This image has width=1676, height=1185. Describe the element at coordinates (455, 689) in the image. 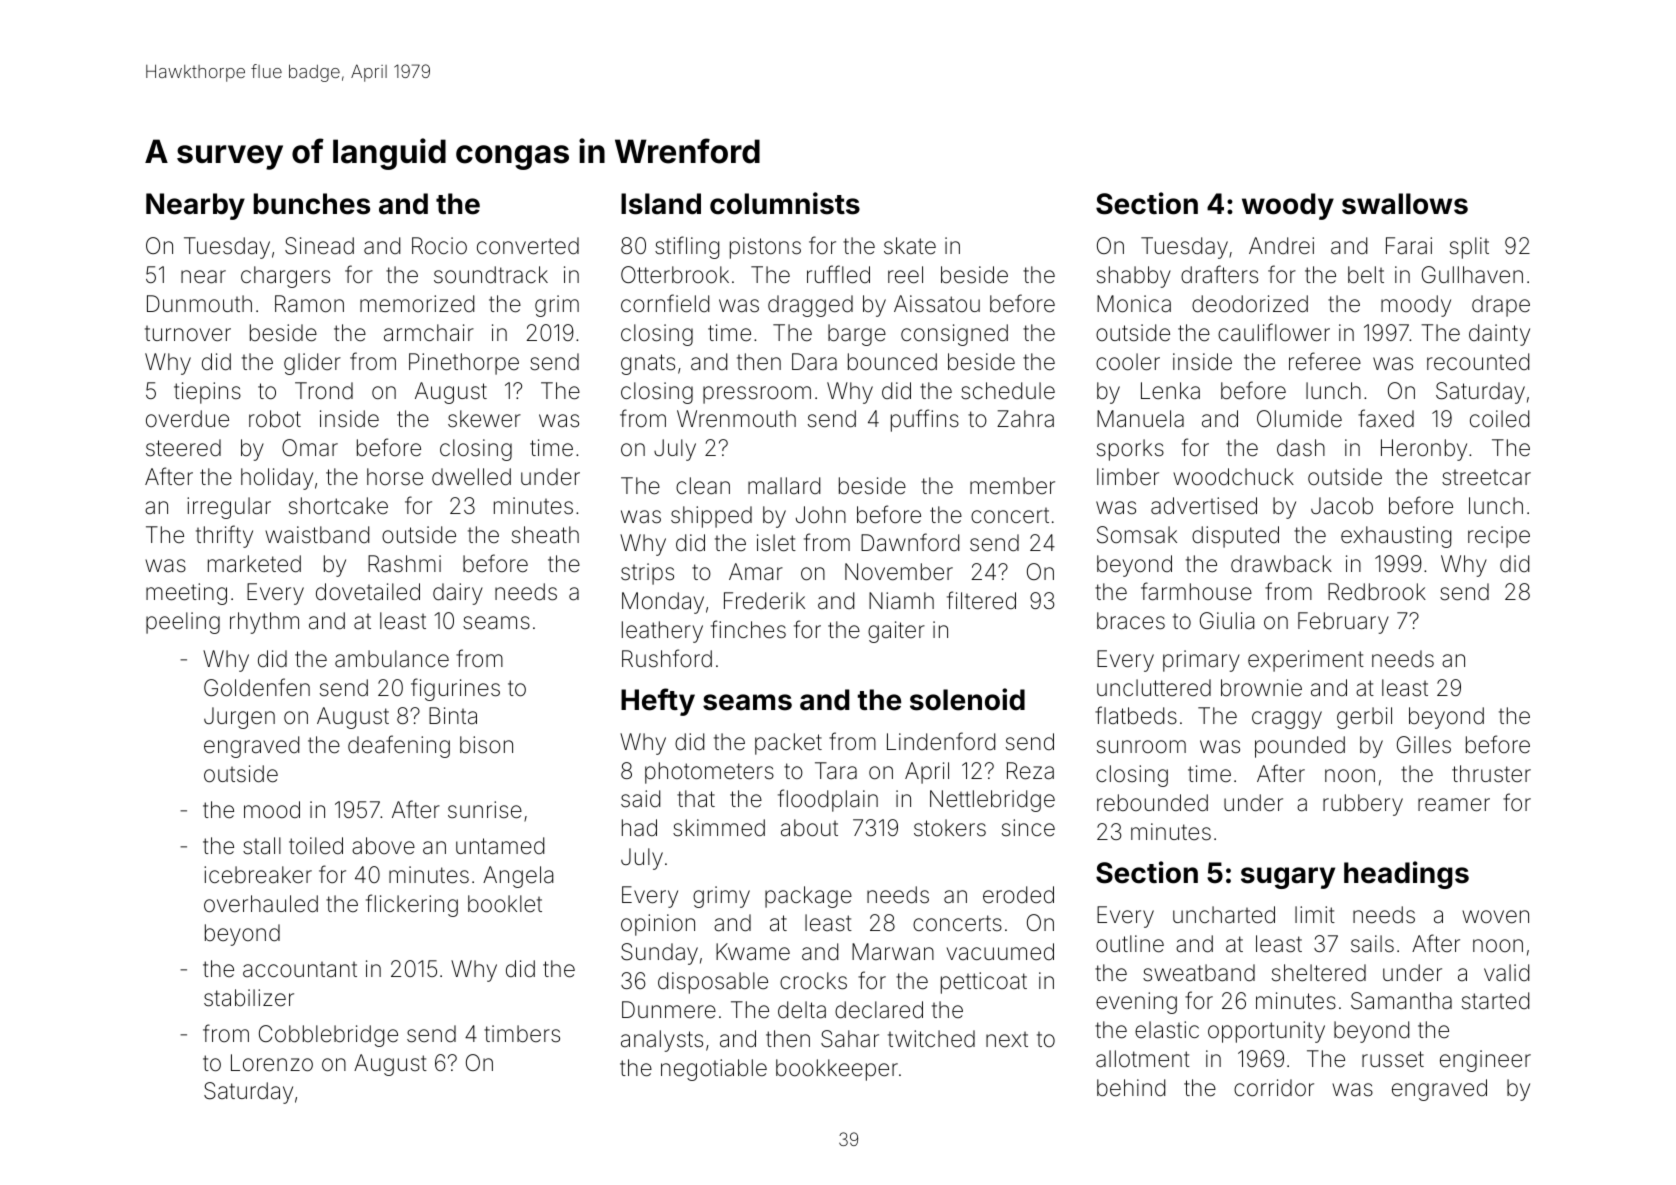

I see `figurines` at that location.
